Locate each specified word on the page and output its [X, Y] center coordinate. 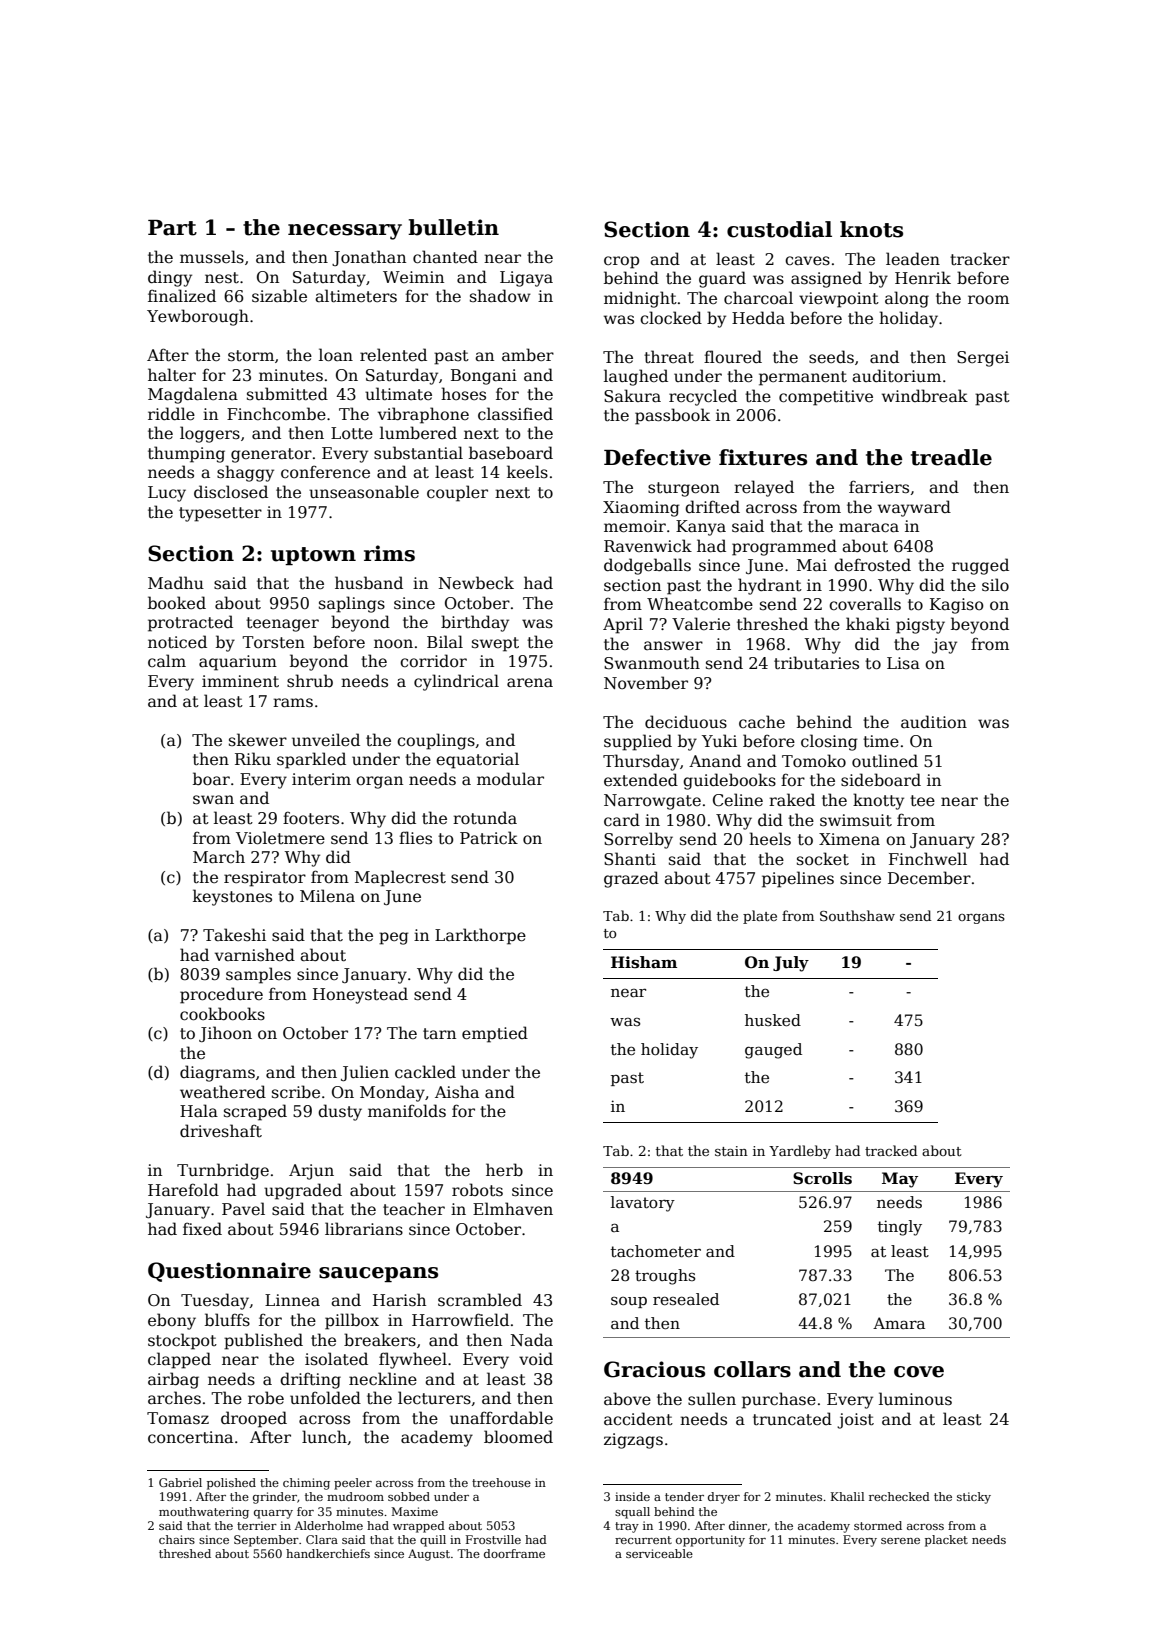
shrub [310, 680]
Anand [715, 760]
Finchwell [928, 859]
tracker [980, 259]
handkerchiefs [328, 1553]
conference [325, 471]
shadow [500, 295]
